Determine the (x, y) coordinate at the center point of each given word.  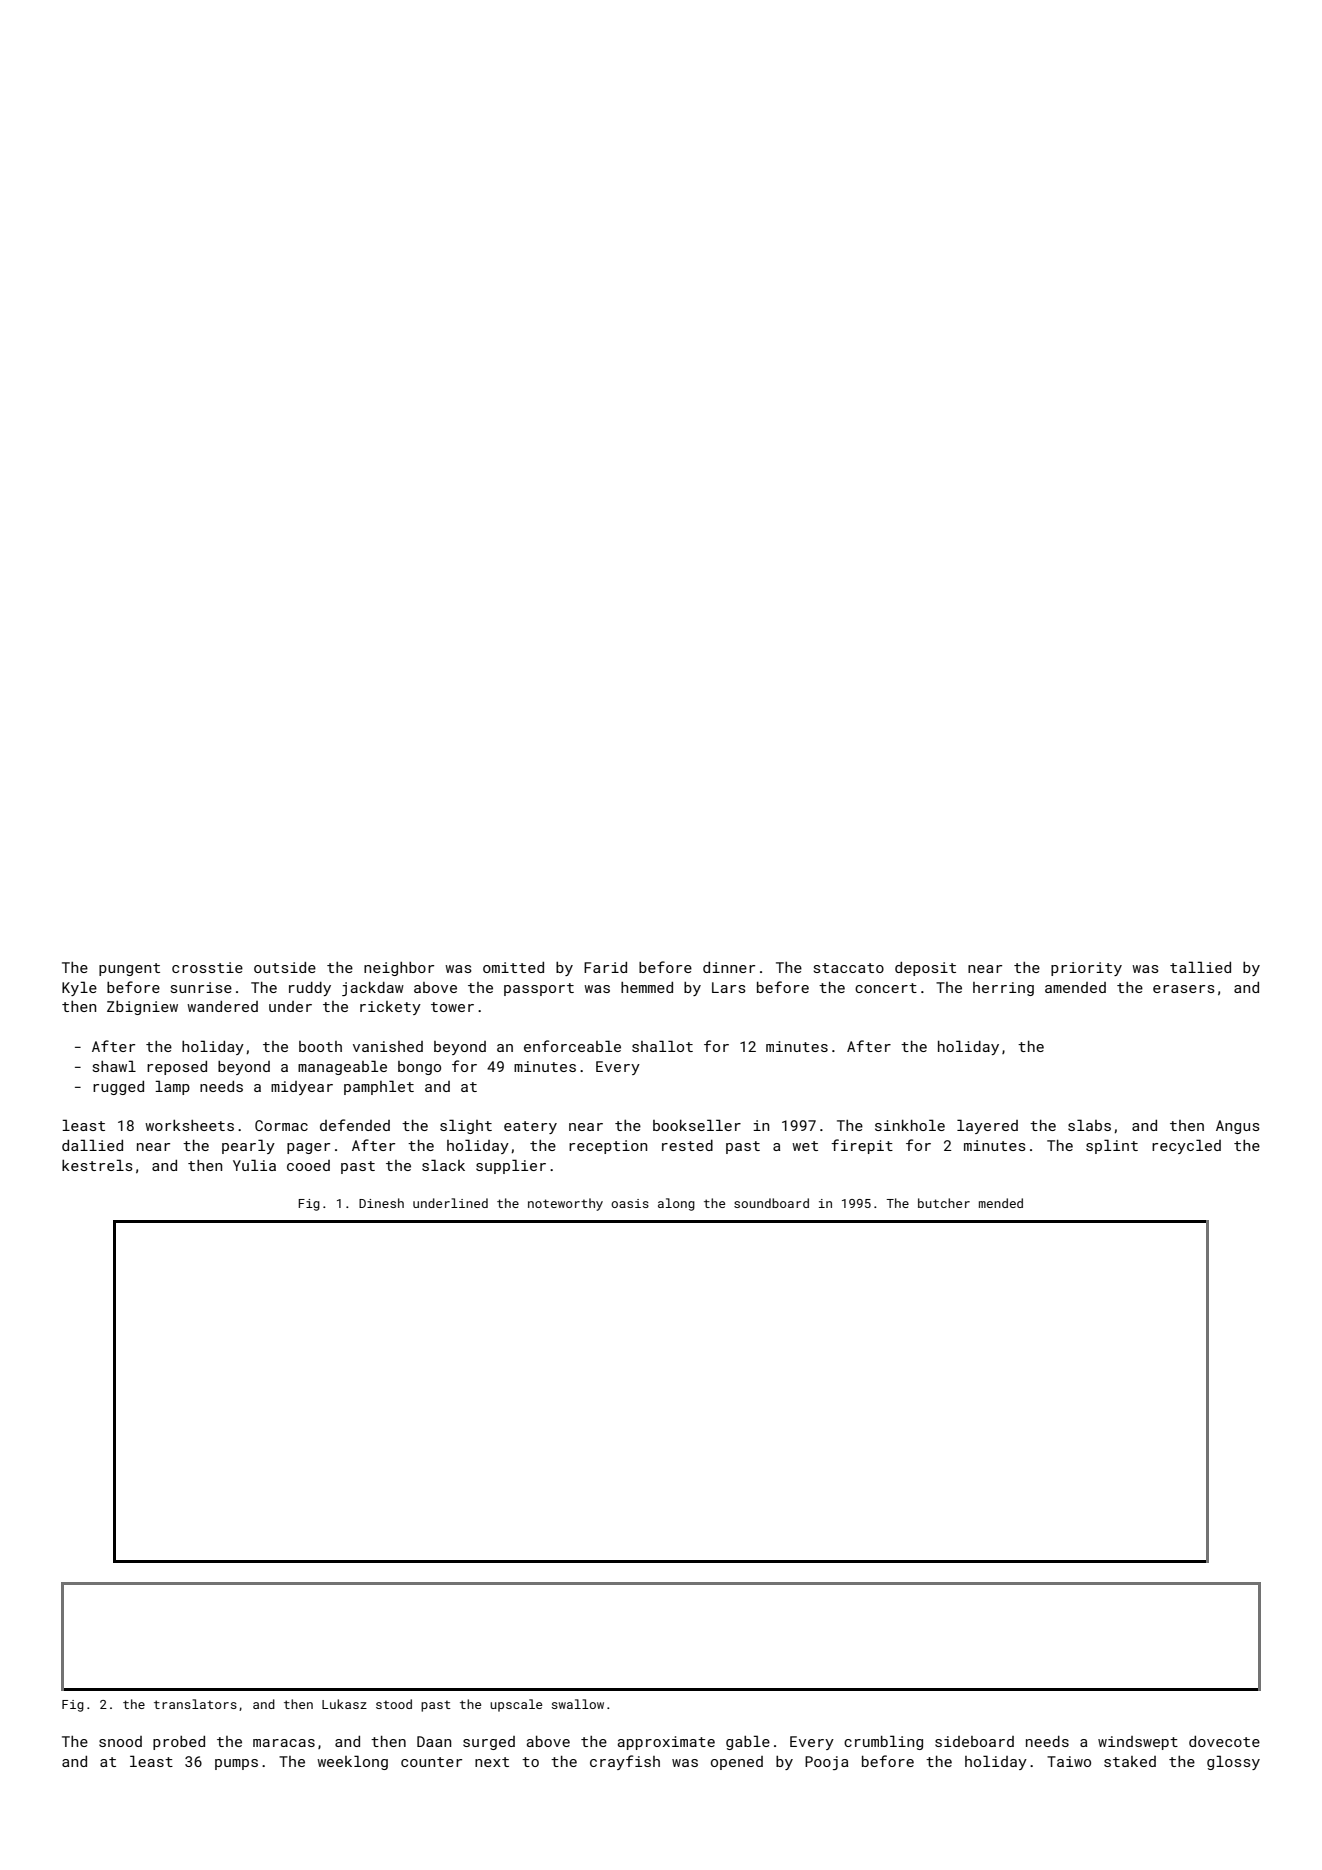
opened (737, 1763)
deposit (925, 969)
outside (285, 967)
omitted (513, 967)
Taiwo (1069, 1761)
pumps (236, 1764)
